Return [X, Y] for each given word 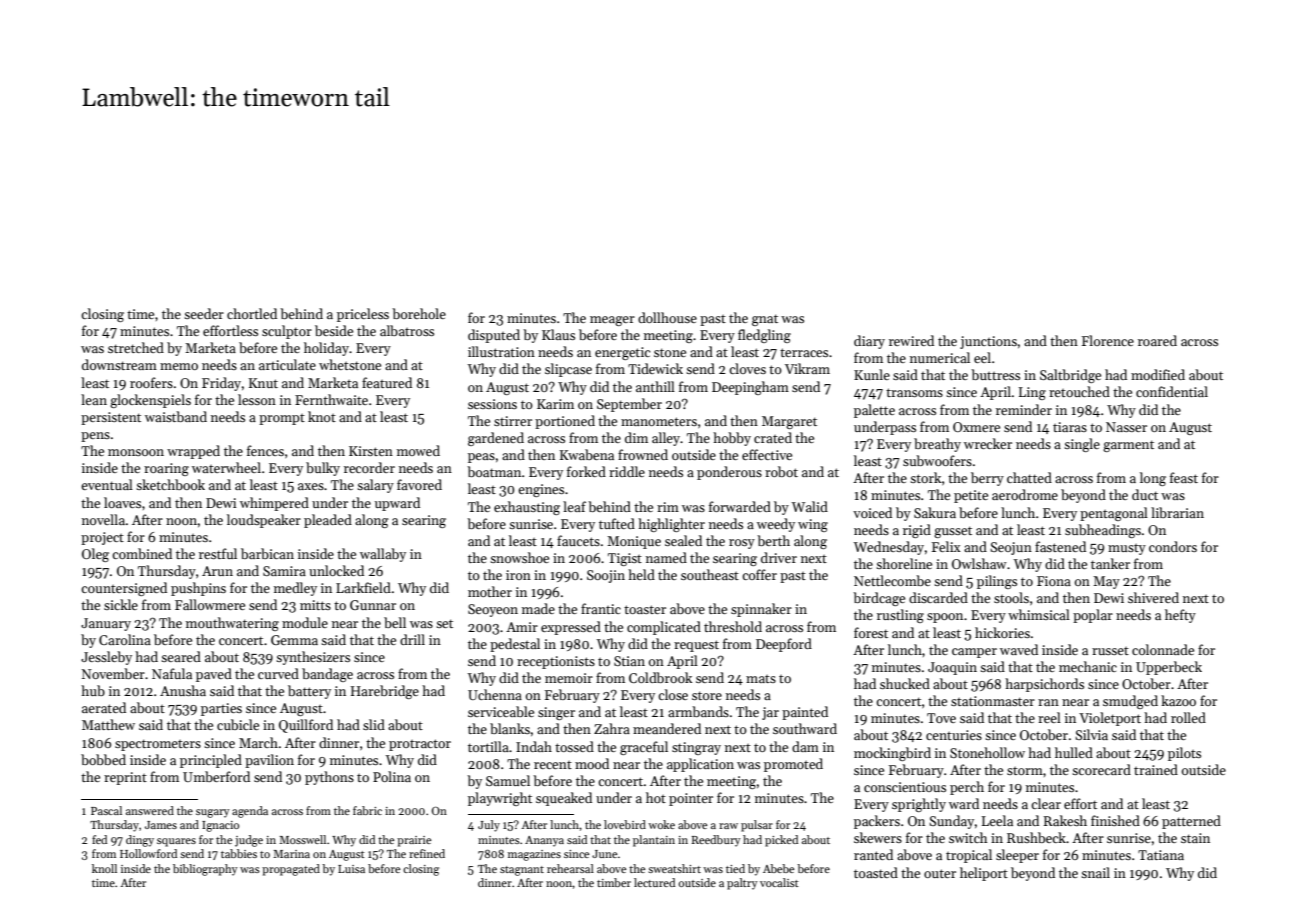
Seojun [1011, 548]
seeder [204, 313]
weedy [776, 525]
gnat [765, 320]
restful [218, 553]
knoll [104, 868]
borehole [419, 313]
